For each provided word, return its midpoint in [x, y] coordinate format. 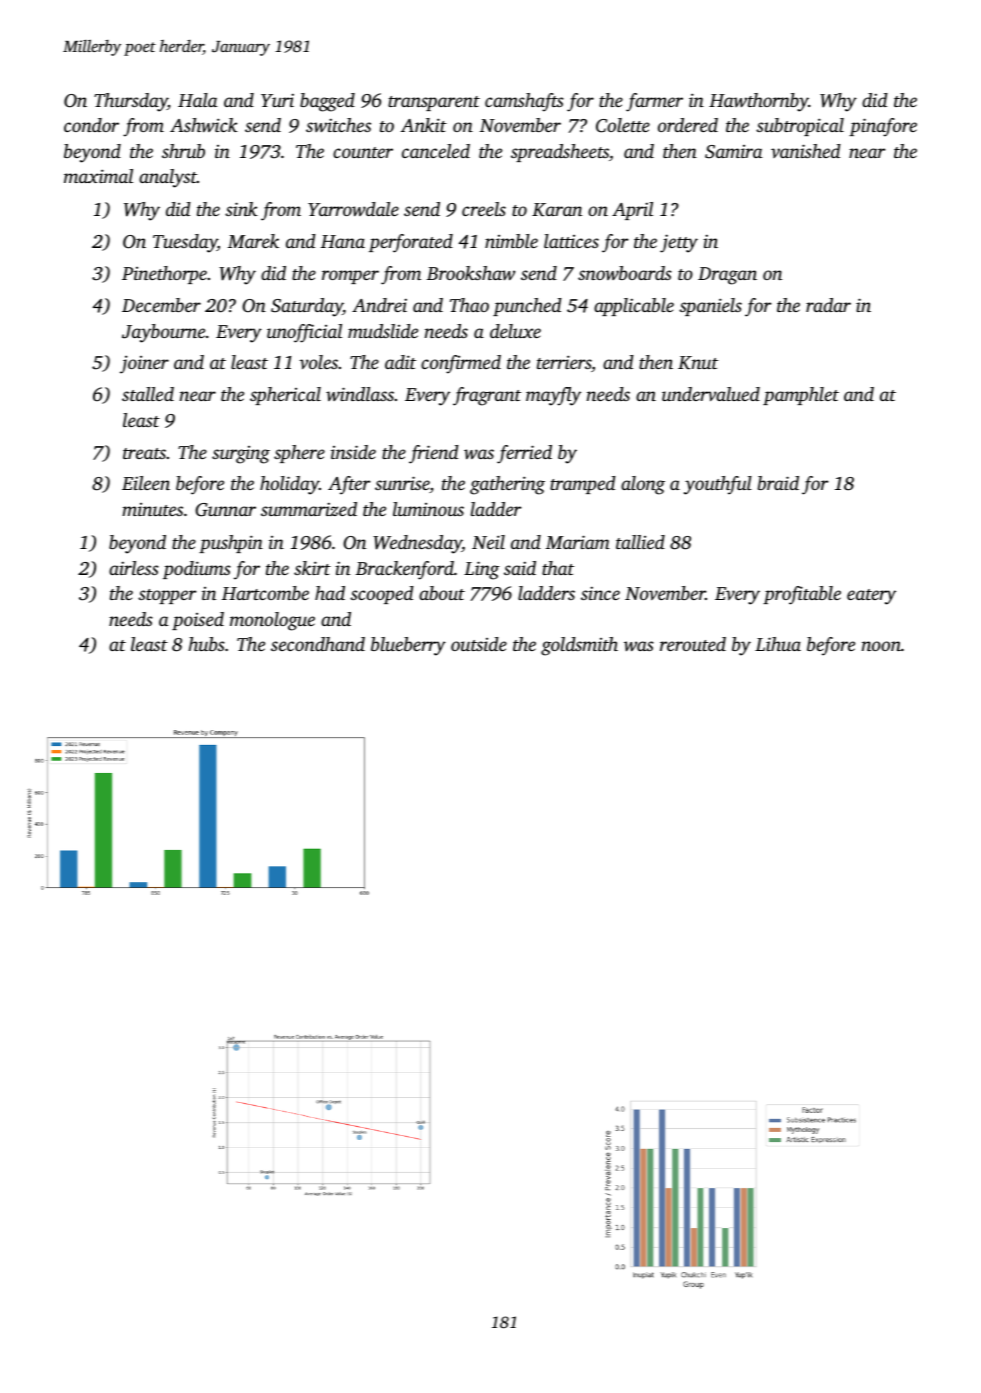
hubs [206, 644]
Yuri [277, 100]
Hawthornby [759, 102]
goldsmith [579, 646]
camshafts [524, 102]
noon [881, 646]
